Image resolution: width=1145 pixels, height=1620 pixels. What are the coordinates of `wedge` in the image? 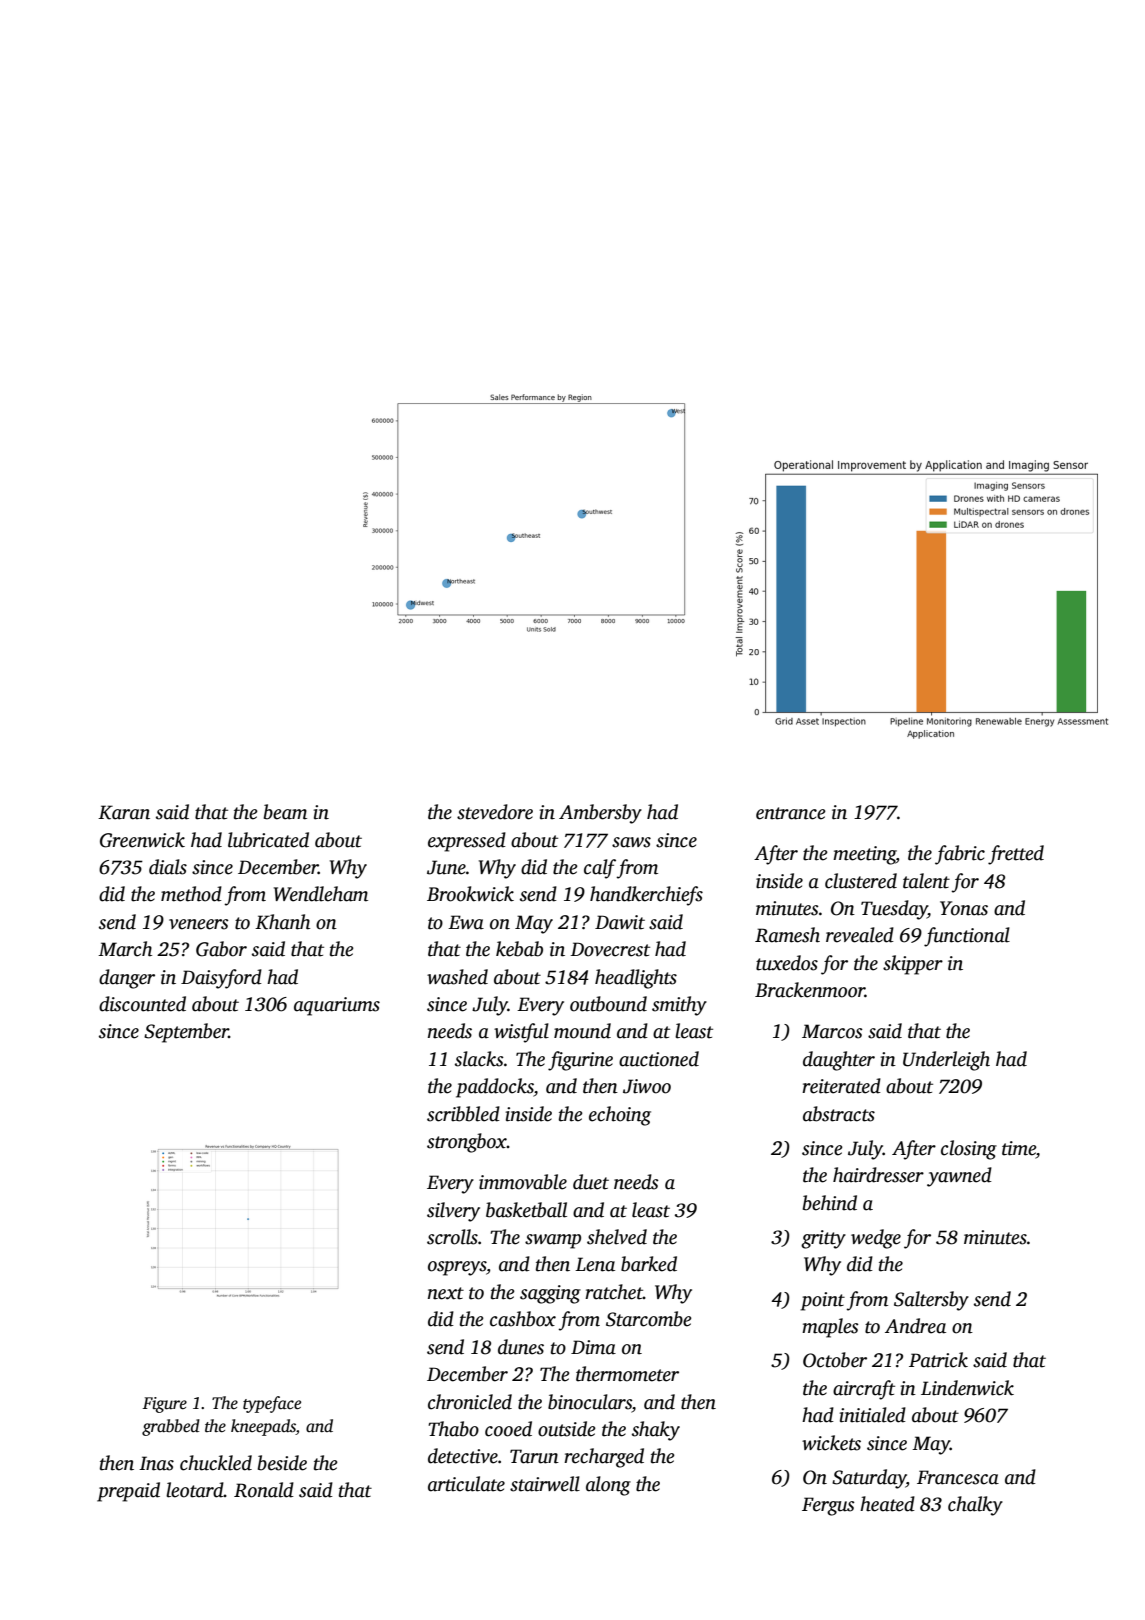 It's located at (876, 1239).
